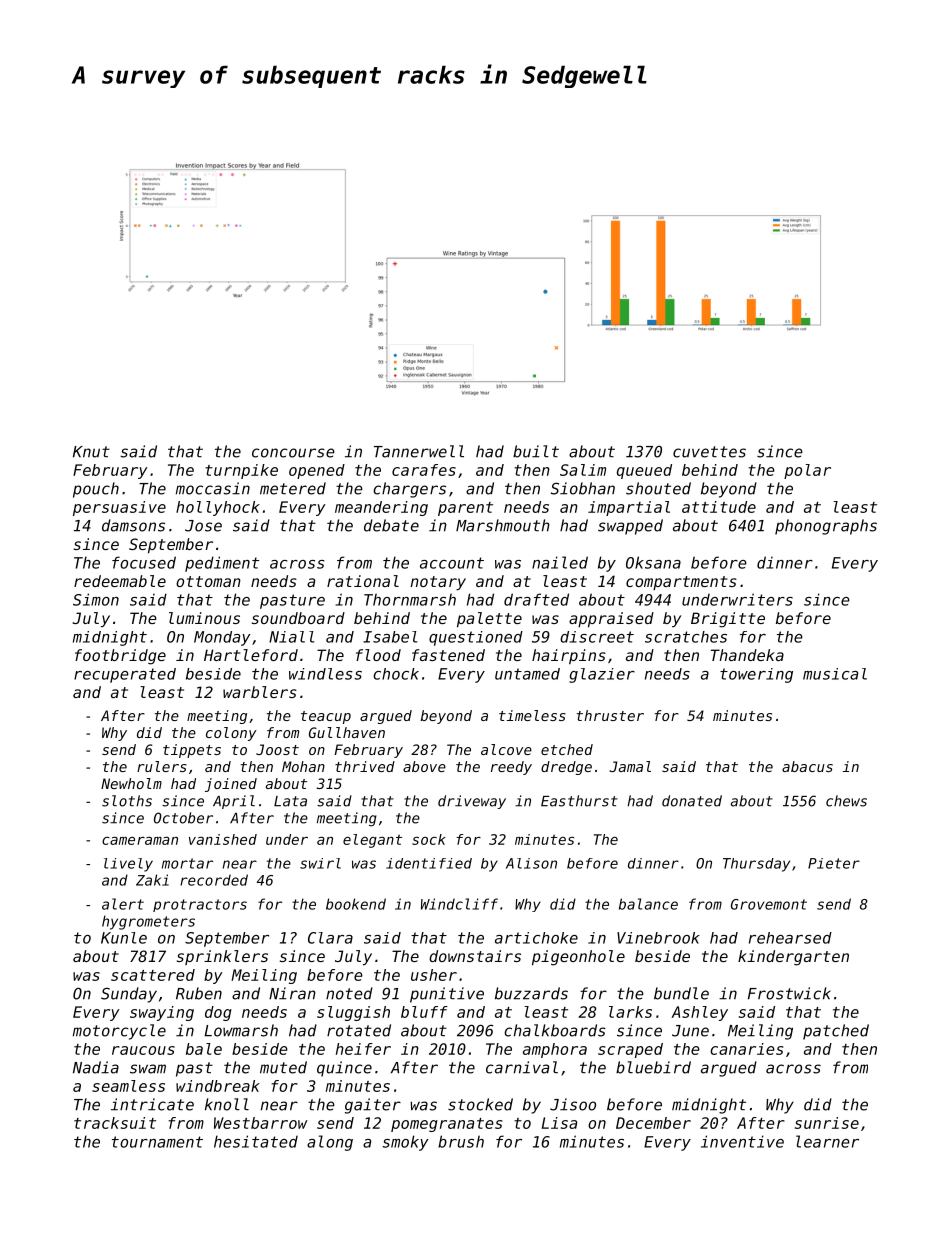 This screenshot has height=1233, width=952. Describe the element at coordinates (125, 675) in the screenshot. I see `recuperated` at that location.
